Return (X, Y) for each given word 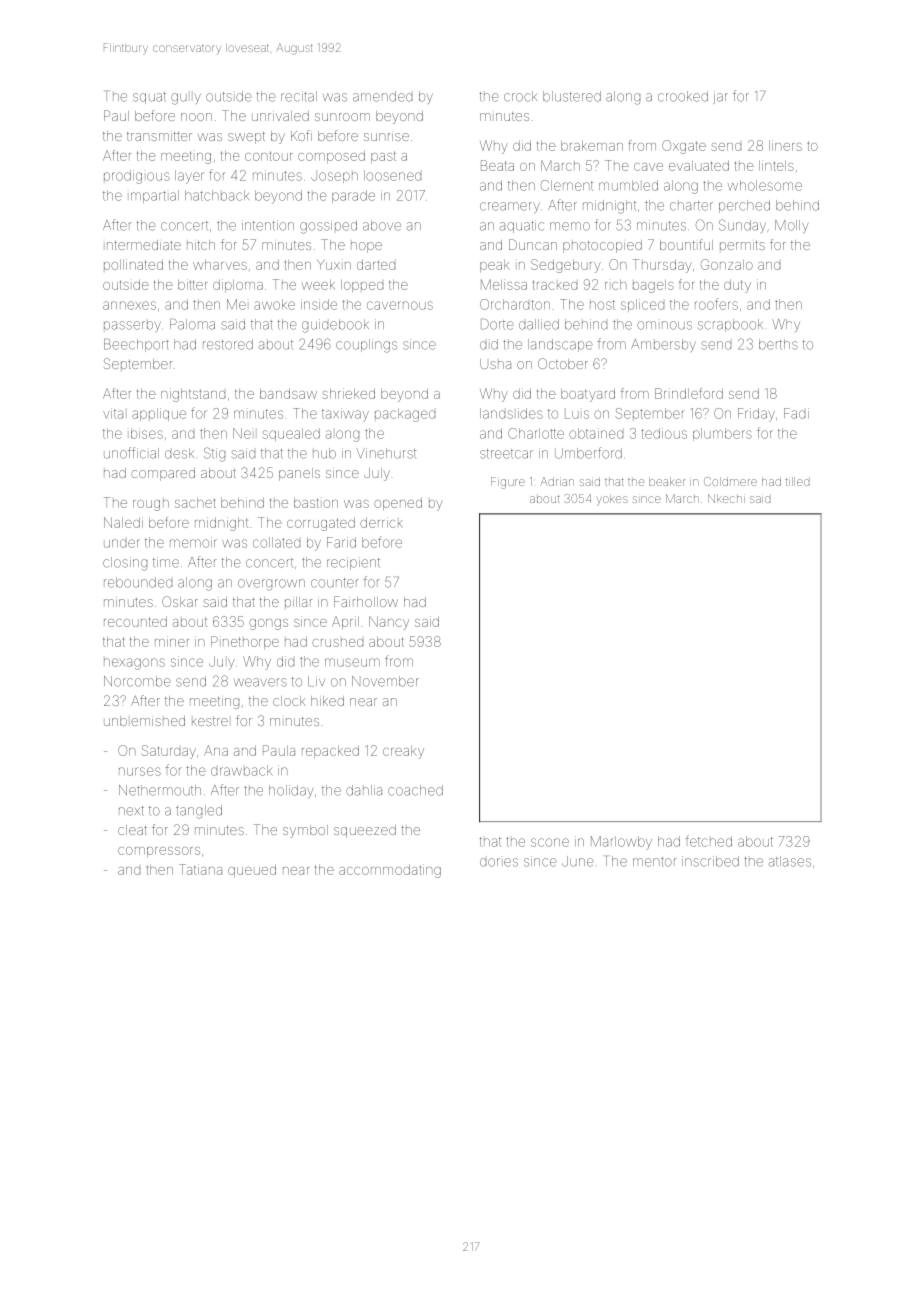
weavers (260, 682)
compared (163, 474)
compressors (159, 852)
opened (398, 504)
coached (415, 790)
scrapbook (730, 325)
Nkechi (726, 498)
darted (376, 265)
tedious (664, 433)
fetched (709, 841)
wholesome (765, 185)
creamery (510, 207)
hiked (327, 701)
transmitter (159, 136)
